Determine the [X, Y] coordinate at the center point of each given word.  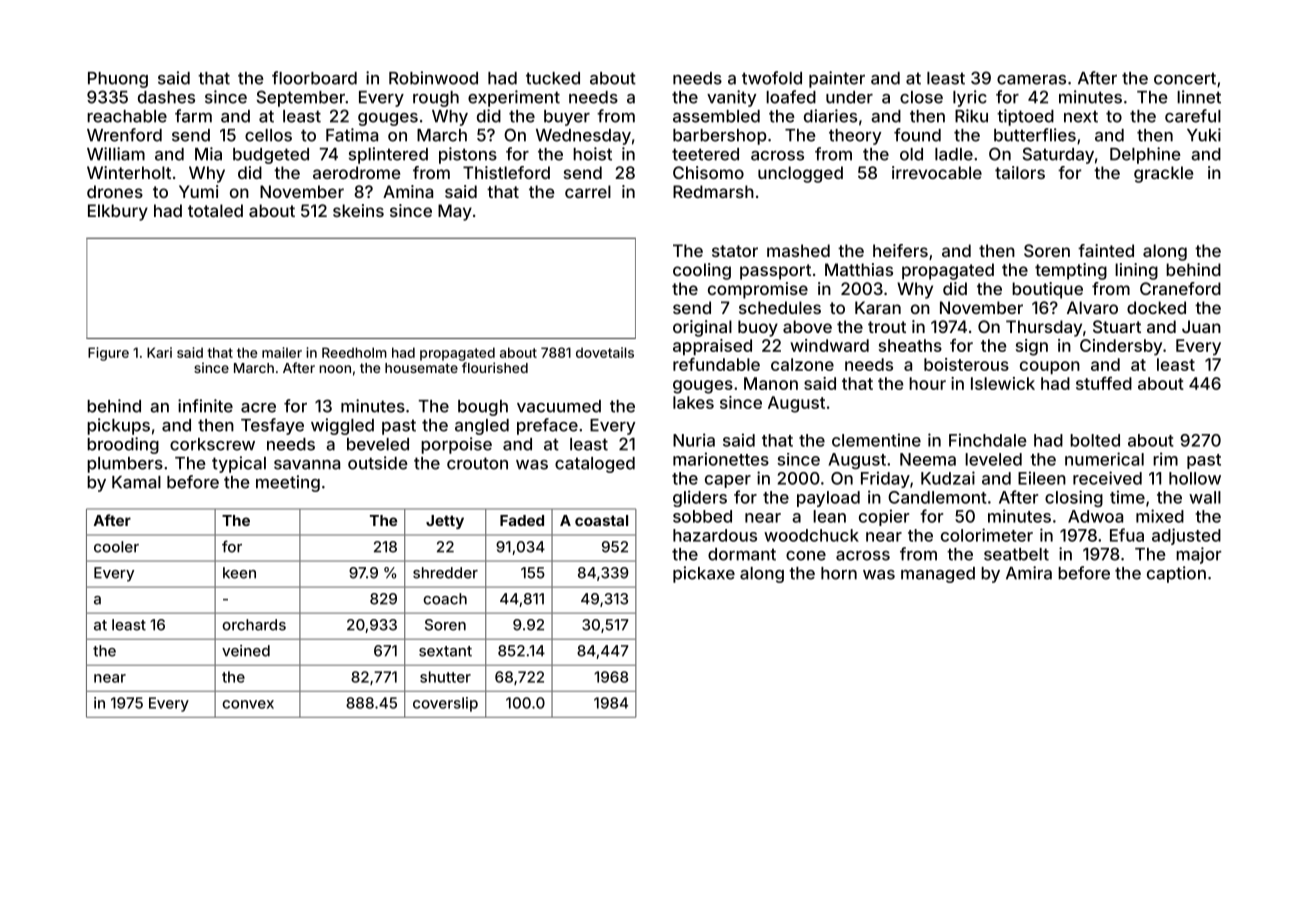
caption [1176, 574]
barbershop [720, 137]
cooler [116, 547]
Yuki [1204, 135]
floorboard [314, 78]
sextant [445, 651]
